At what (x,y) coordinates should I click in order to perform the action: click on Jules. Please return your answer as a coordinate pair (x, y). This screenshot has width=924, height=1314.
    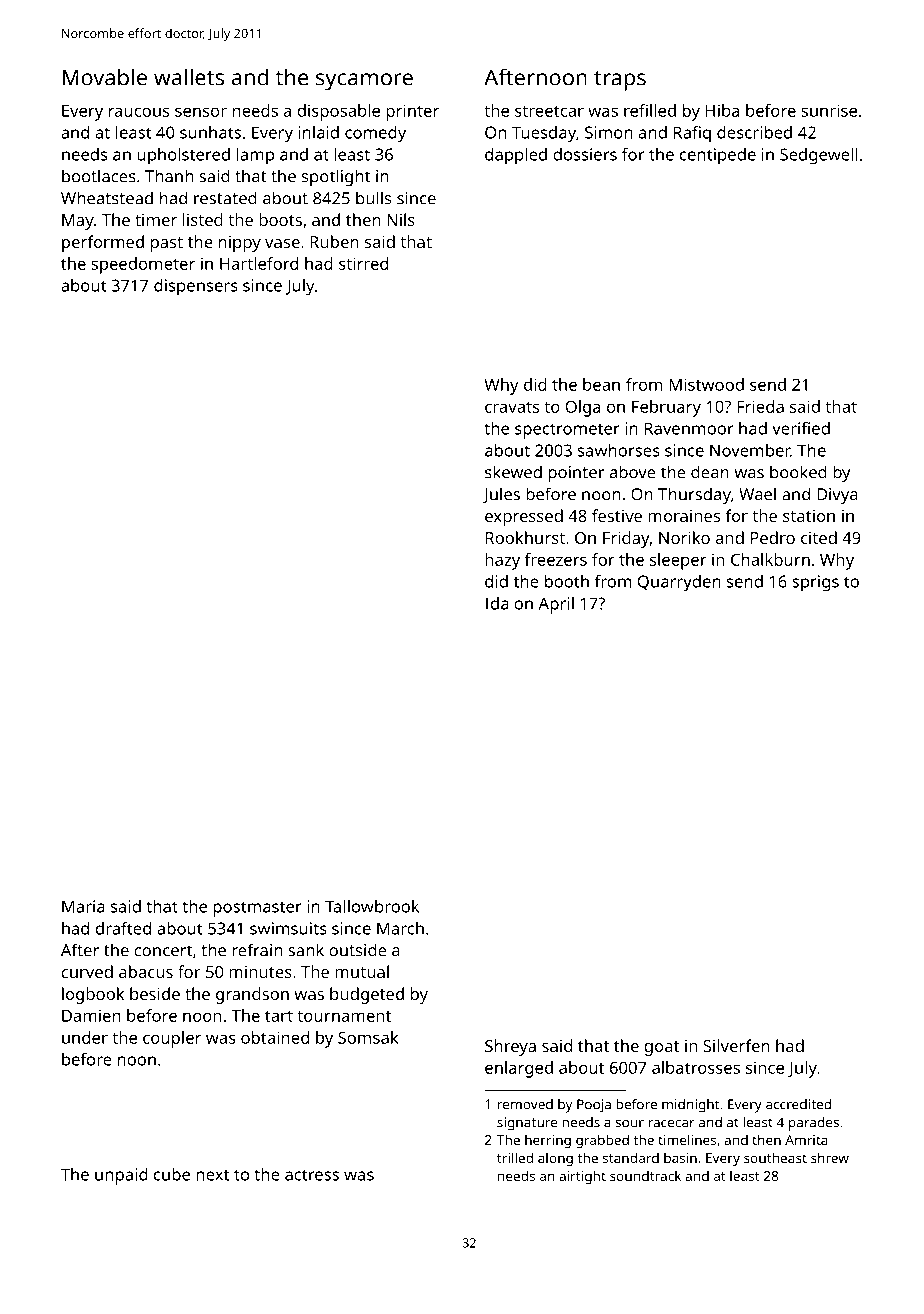
    Looking at the image, I should click on (501, 495).
